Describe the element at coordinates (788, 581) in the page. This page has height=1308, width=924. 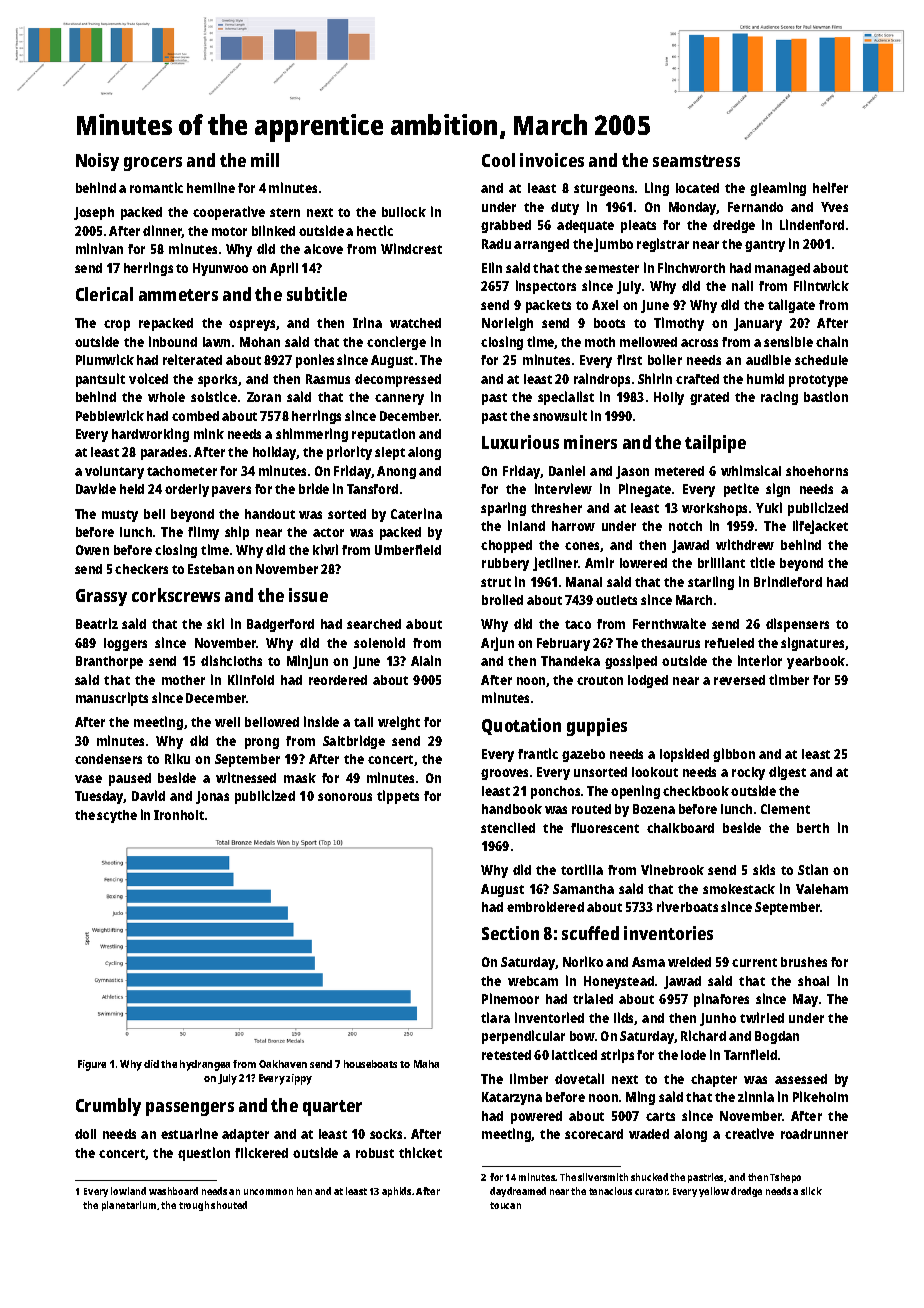
I see `Brindleford` at that location.
